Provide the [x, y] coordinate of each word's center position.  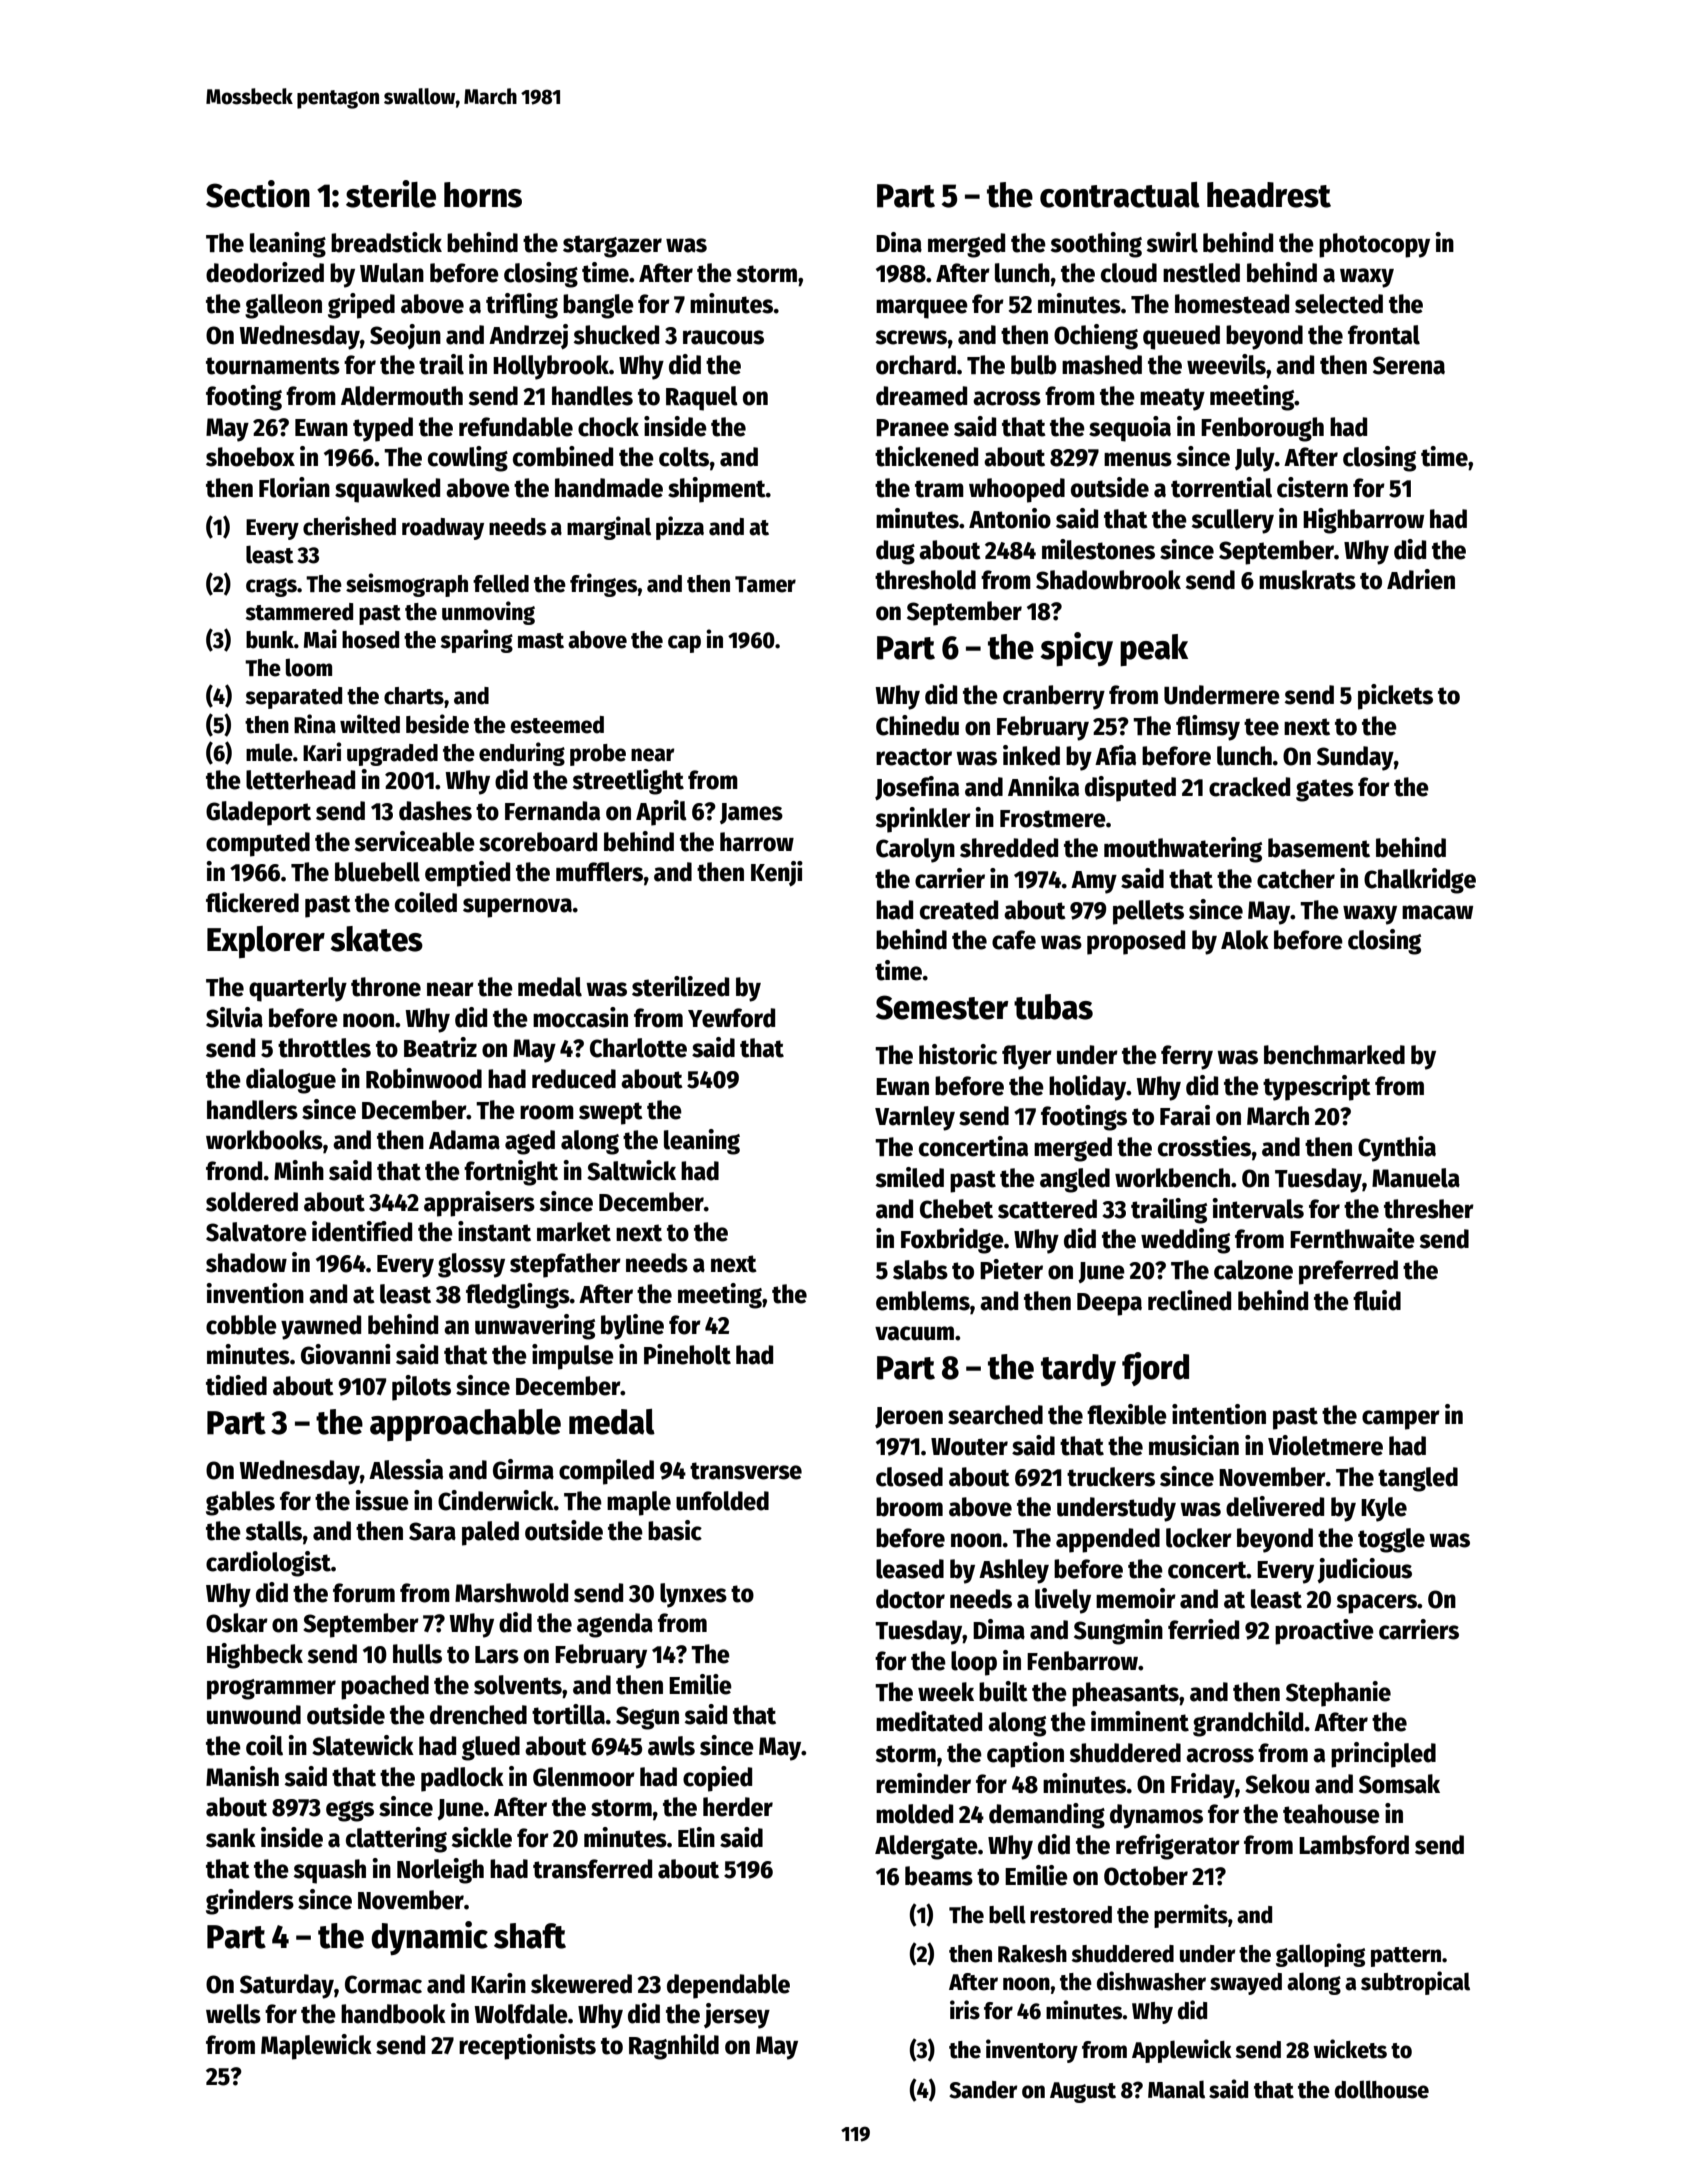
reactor [914, 757]
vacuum [914, 1333]
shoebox [250, 457]
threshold [925, 580]
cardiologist [268, 1564]
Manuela [1416, 1178]
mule [269, 752]
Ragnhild [674, 2047]
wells [233, 2014]
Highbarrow [1363, 521]
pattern [1406, 1957]
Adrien [1421, 579]
